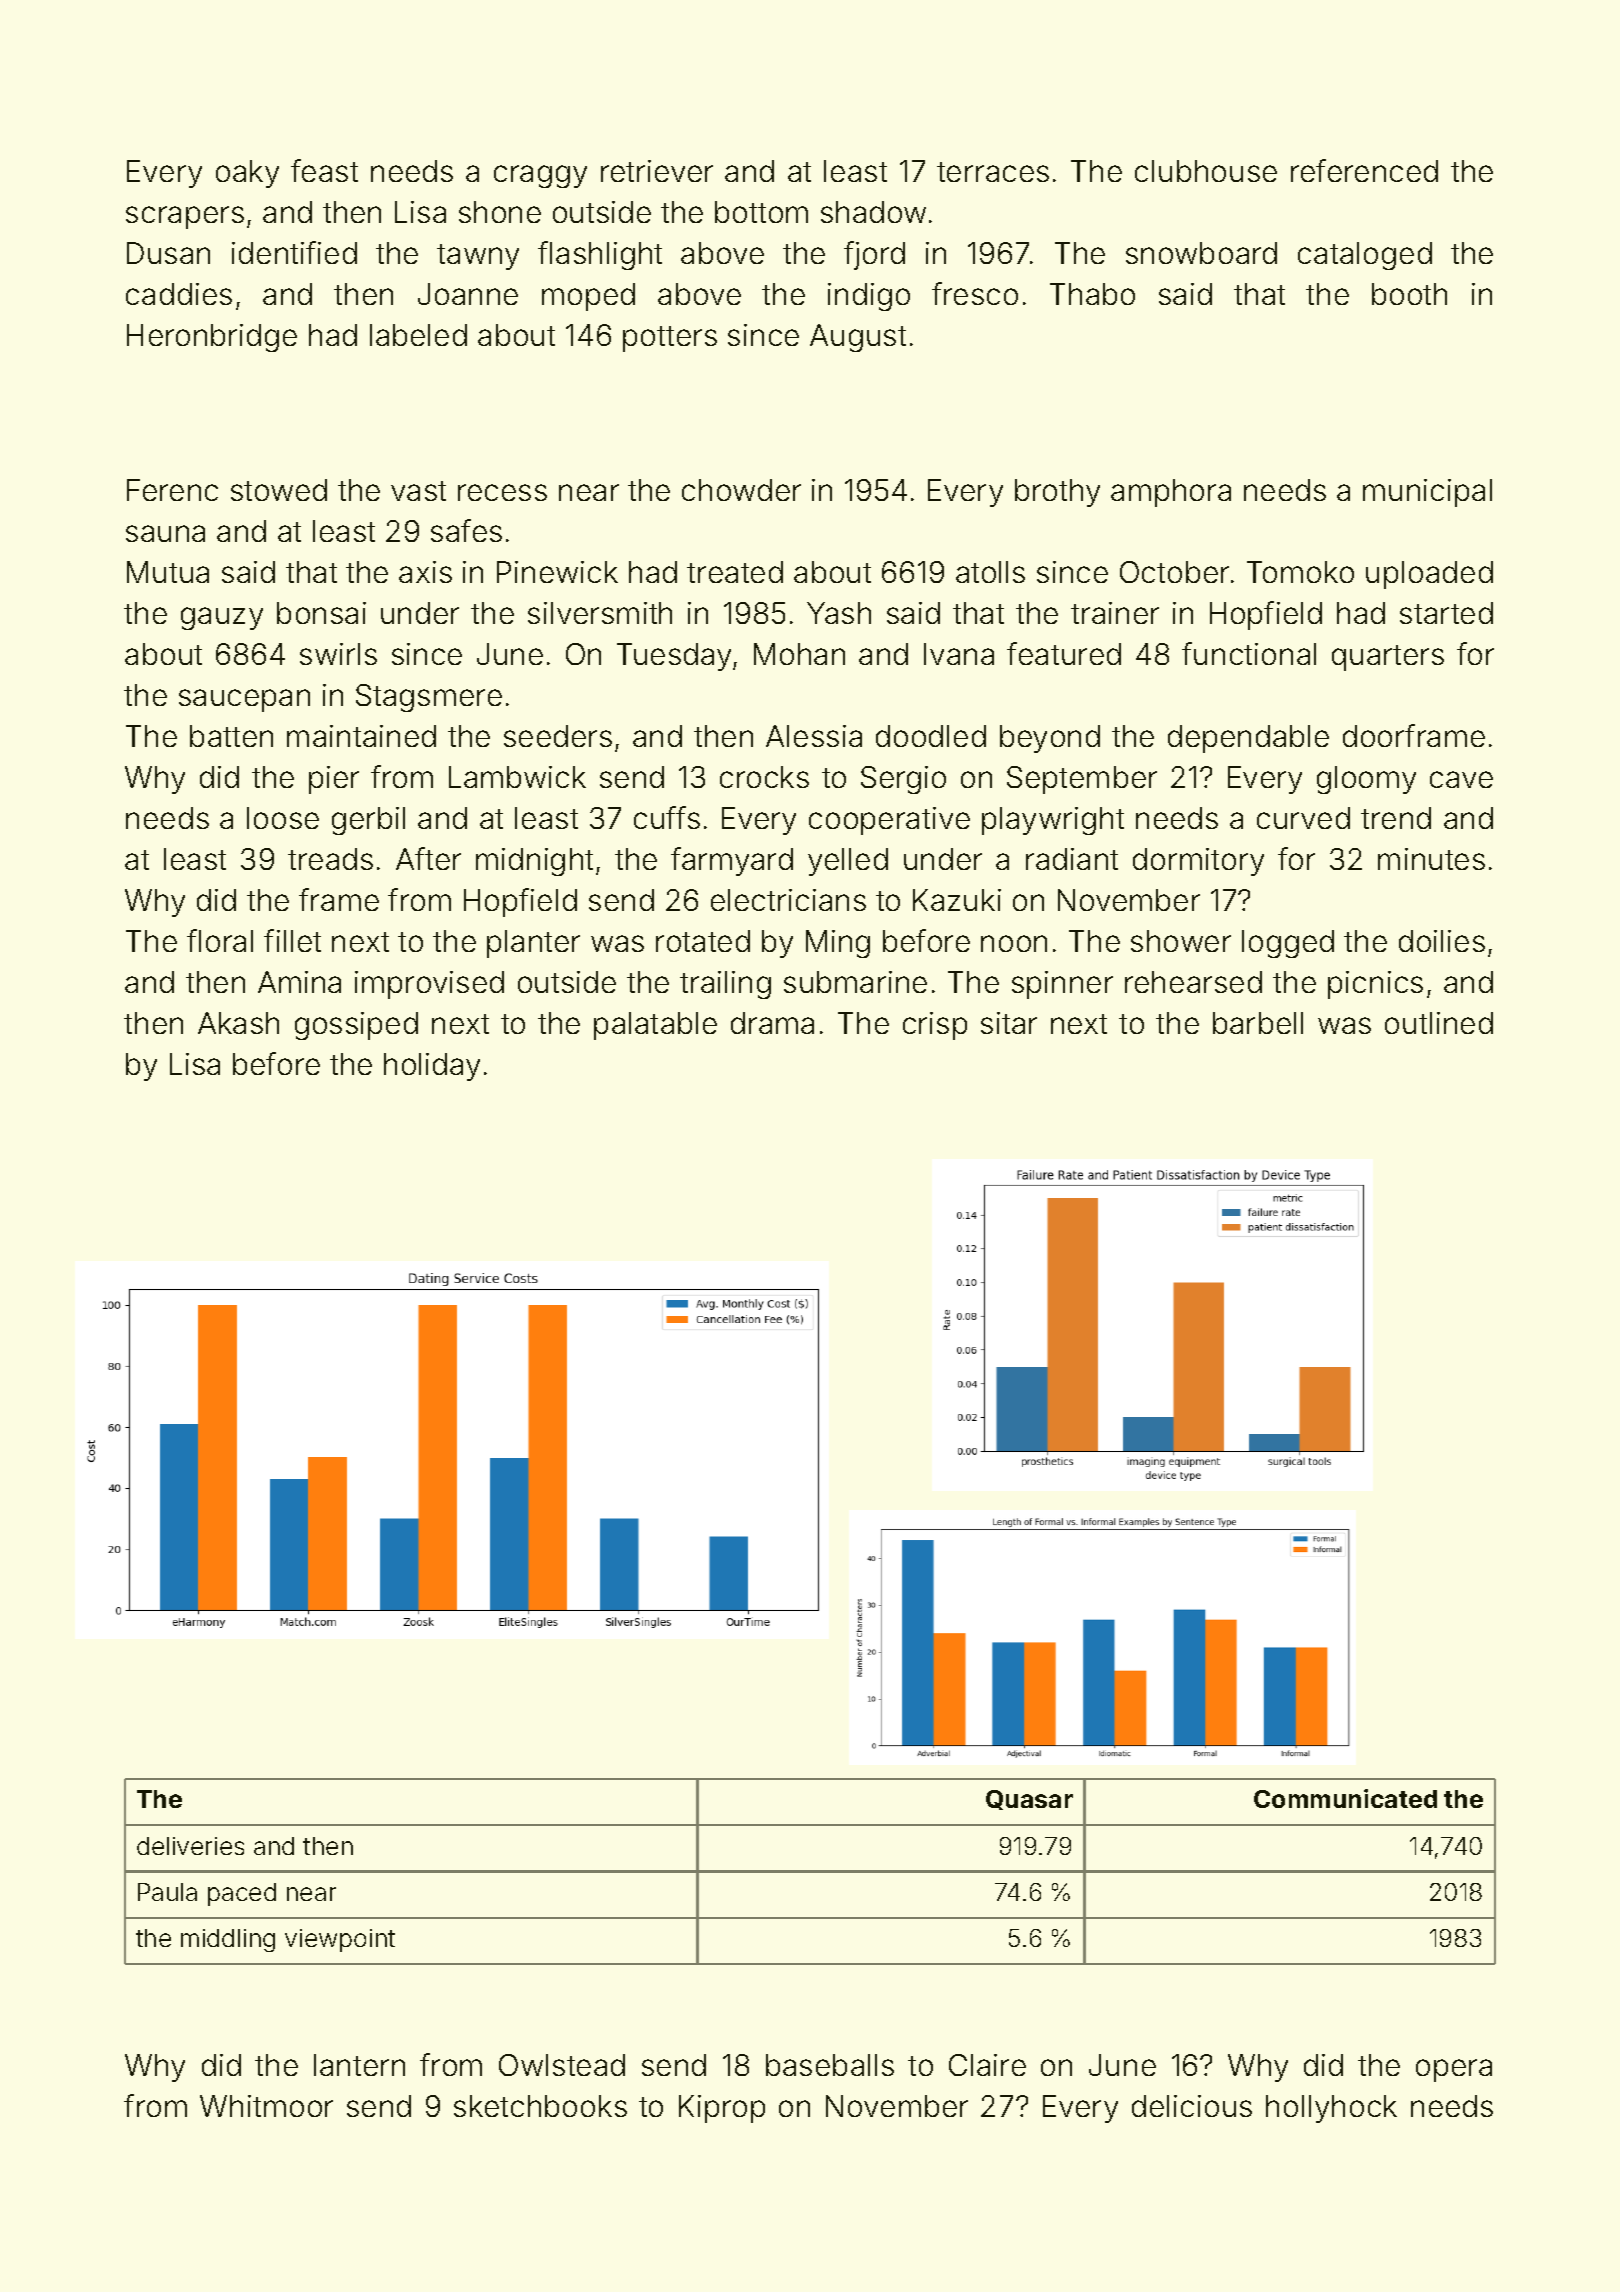 The height and width of the screenshot is (2292, 1620). Describe the element at coordinates (324, 170) in the screenshot. I see `feast` at that location.
